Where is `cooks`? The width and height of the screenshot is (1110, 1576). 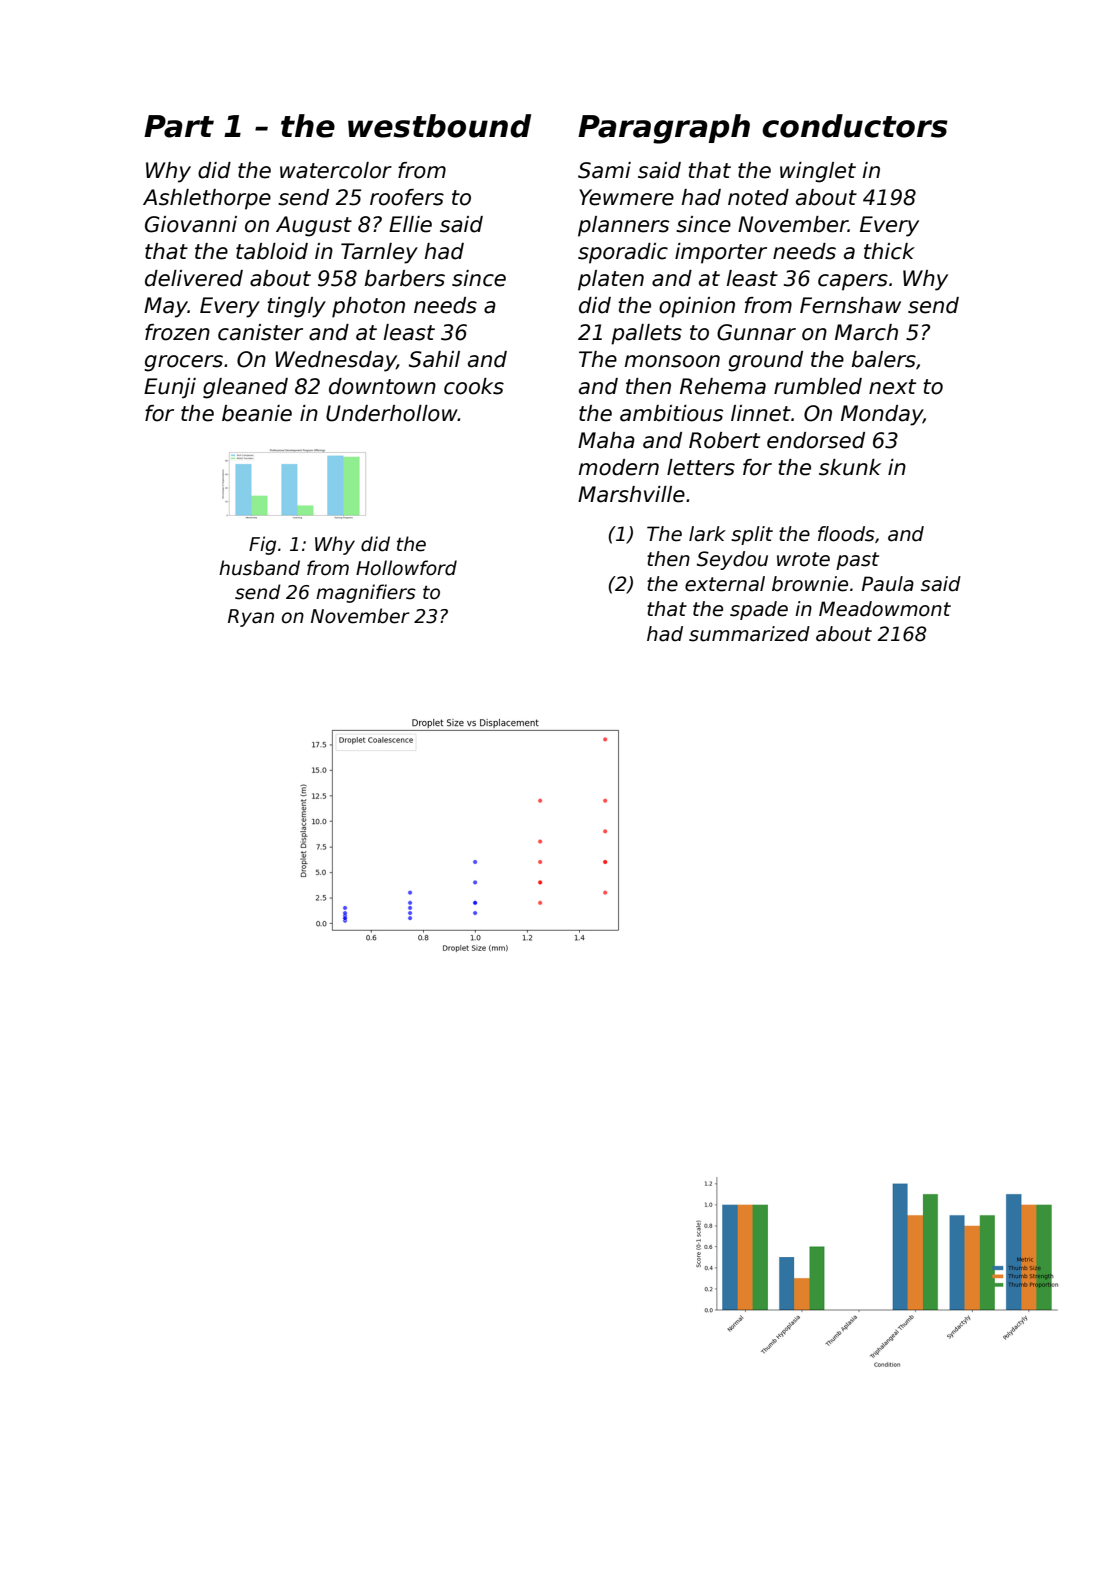
cooks is located at coordinates (474, 386).
